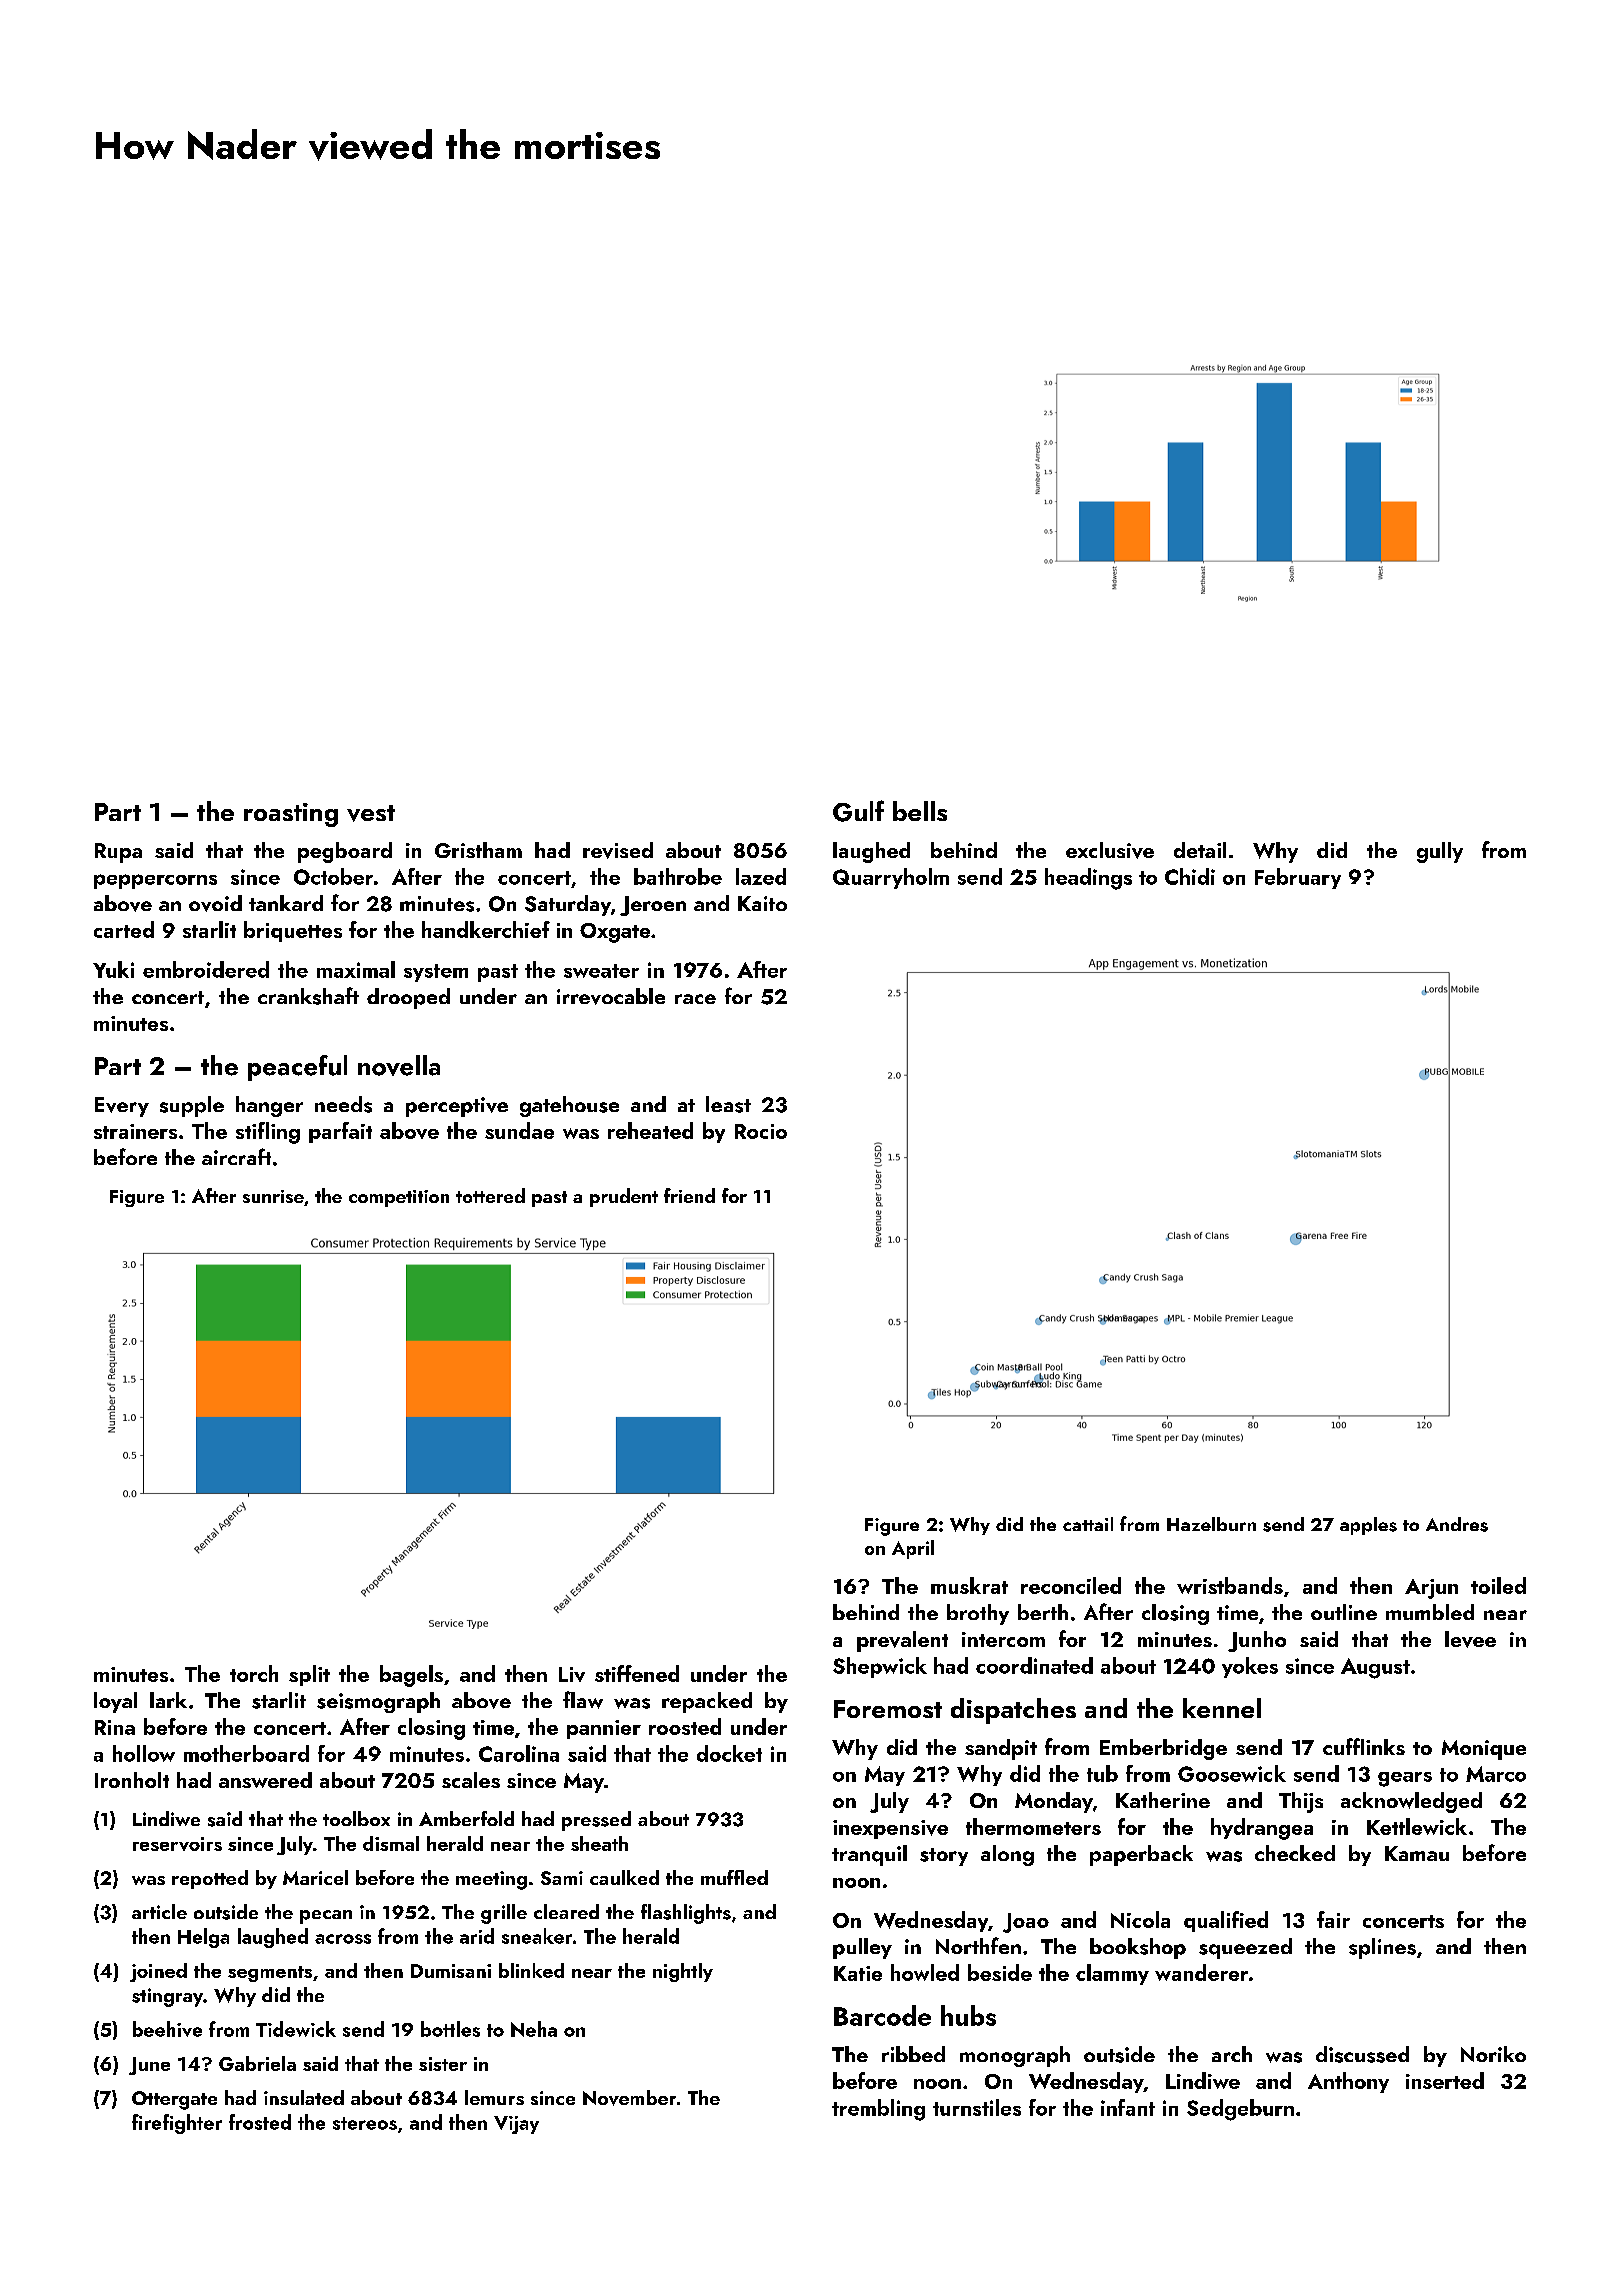  What do you see at coordinates (273, 1196) in the image?
I see `sunrise` at bounding box center [273, 1196].
